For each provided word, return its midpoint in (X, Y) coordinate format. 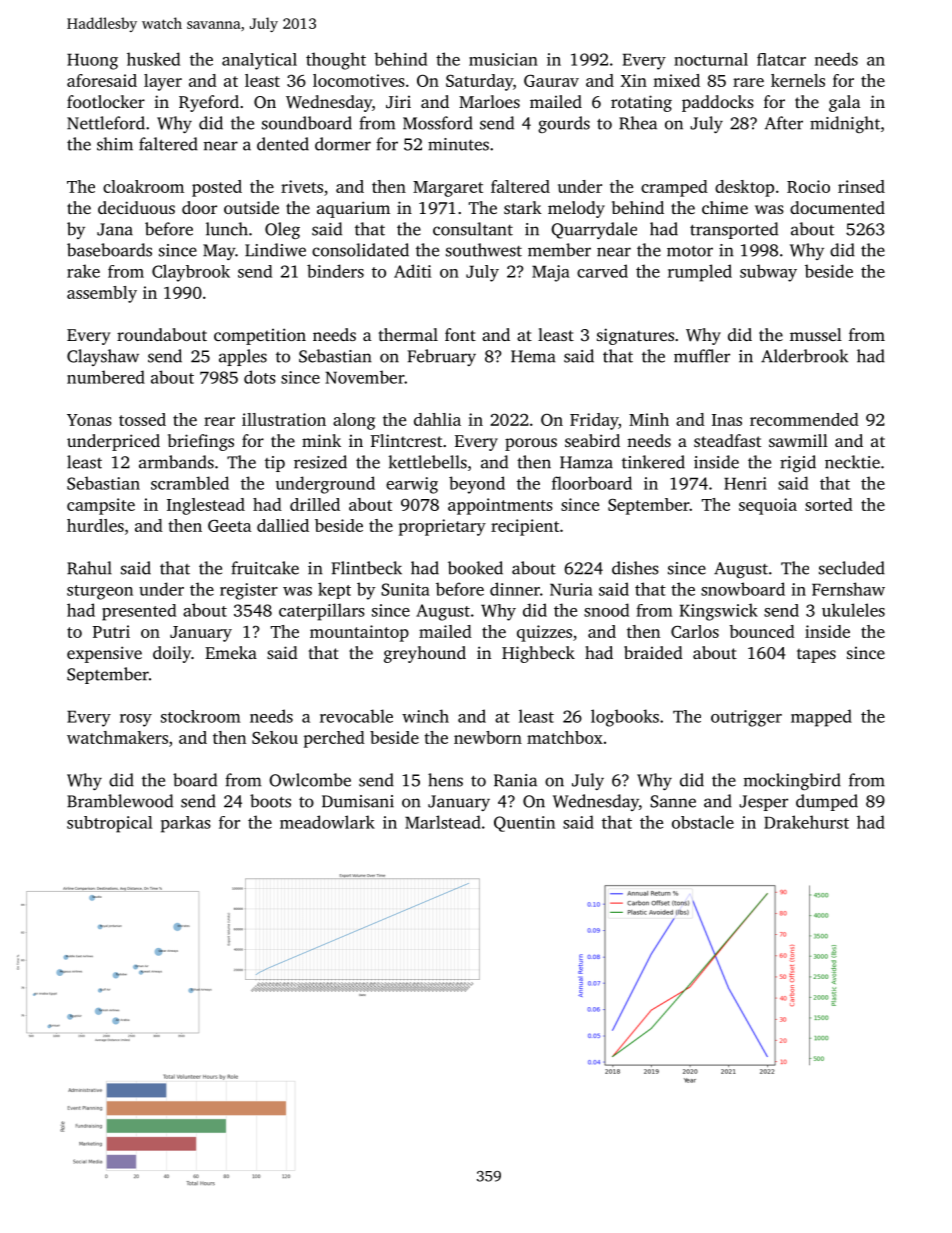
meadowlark (327, 822)
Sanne (673, 801)
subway (768, 273)
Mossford (438, 123)
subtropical (109, 824)
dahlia (437, 419)
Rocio (808, 186)
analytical (259, 61)
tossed (142, 419)
